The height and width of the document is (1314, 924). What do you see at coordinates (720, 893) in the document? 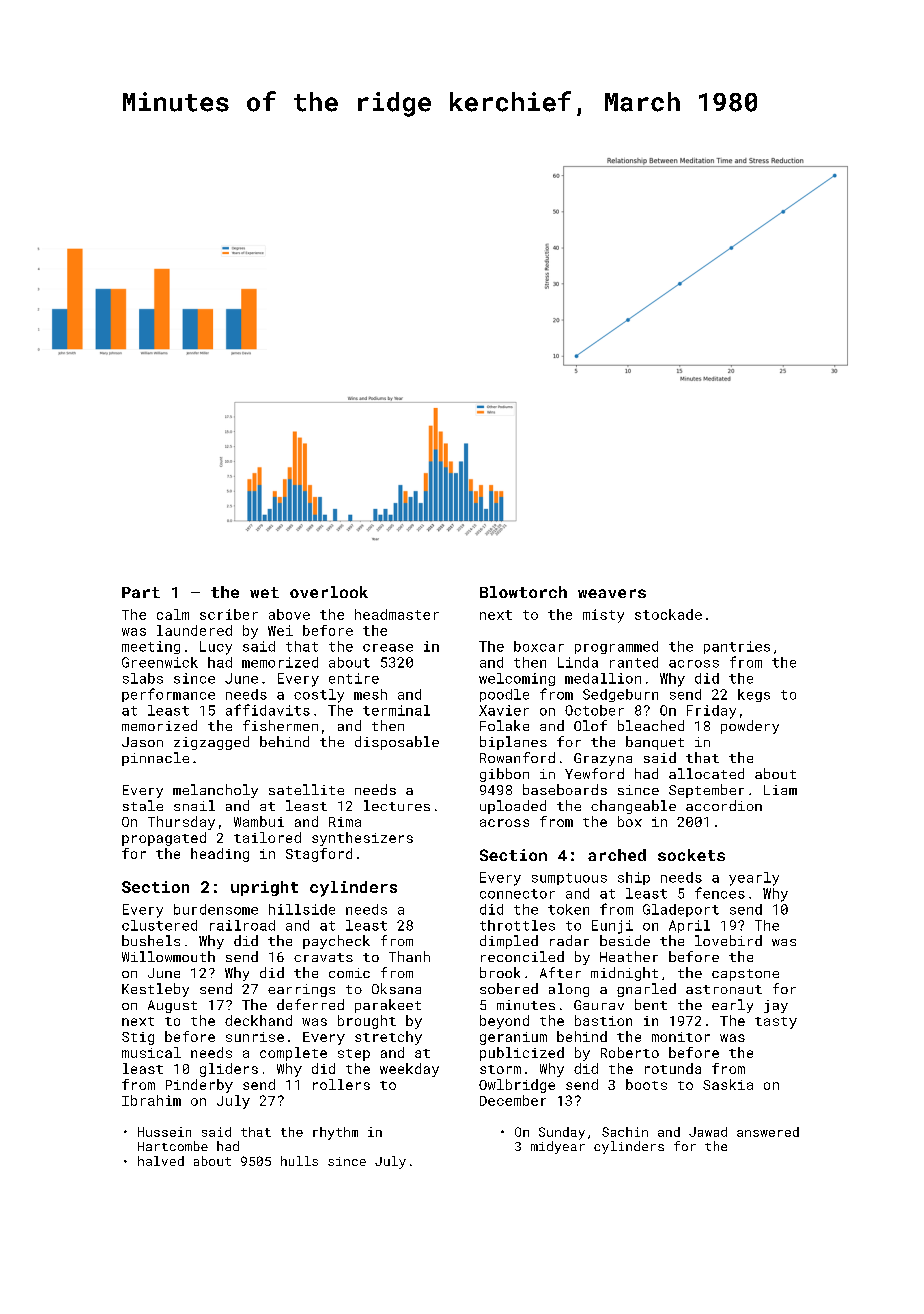
I see `fences` at bounding box center [720, 893].
